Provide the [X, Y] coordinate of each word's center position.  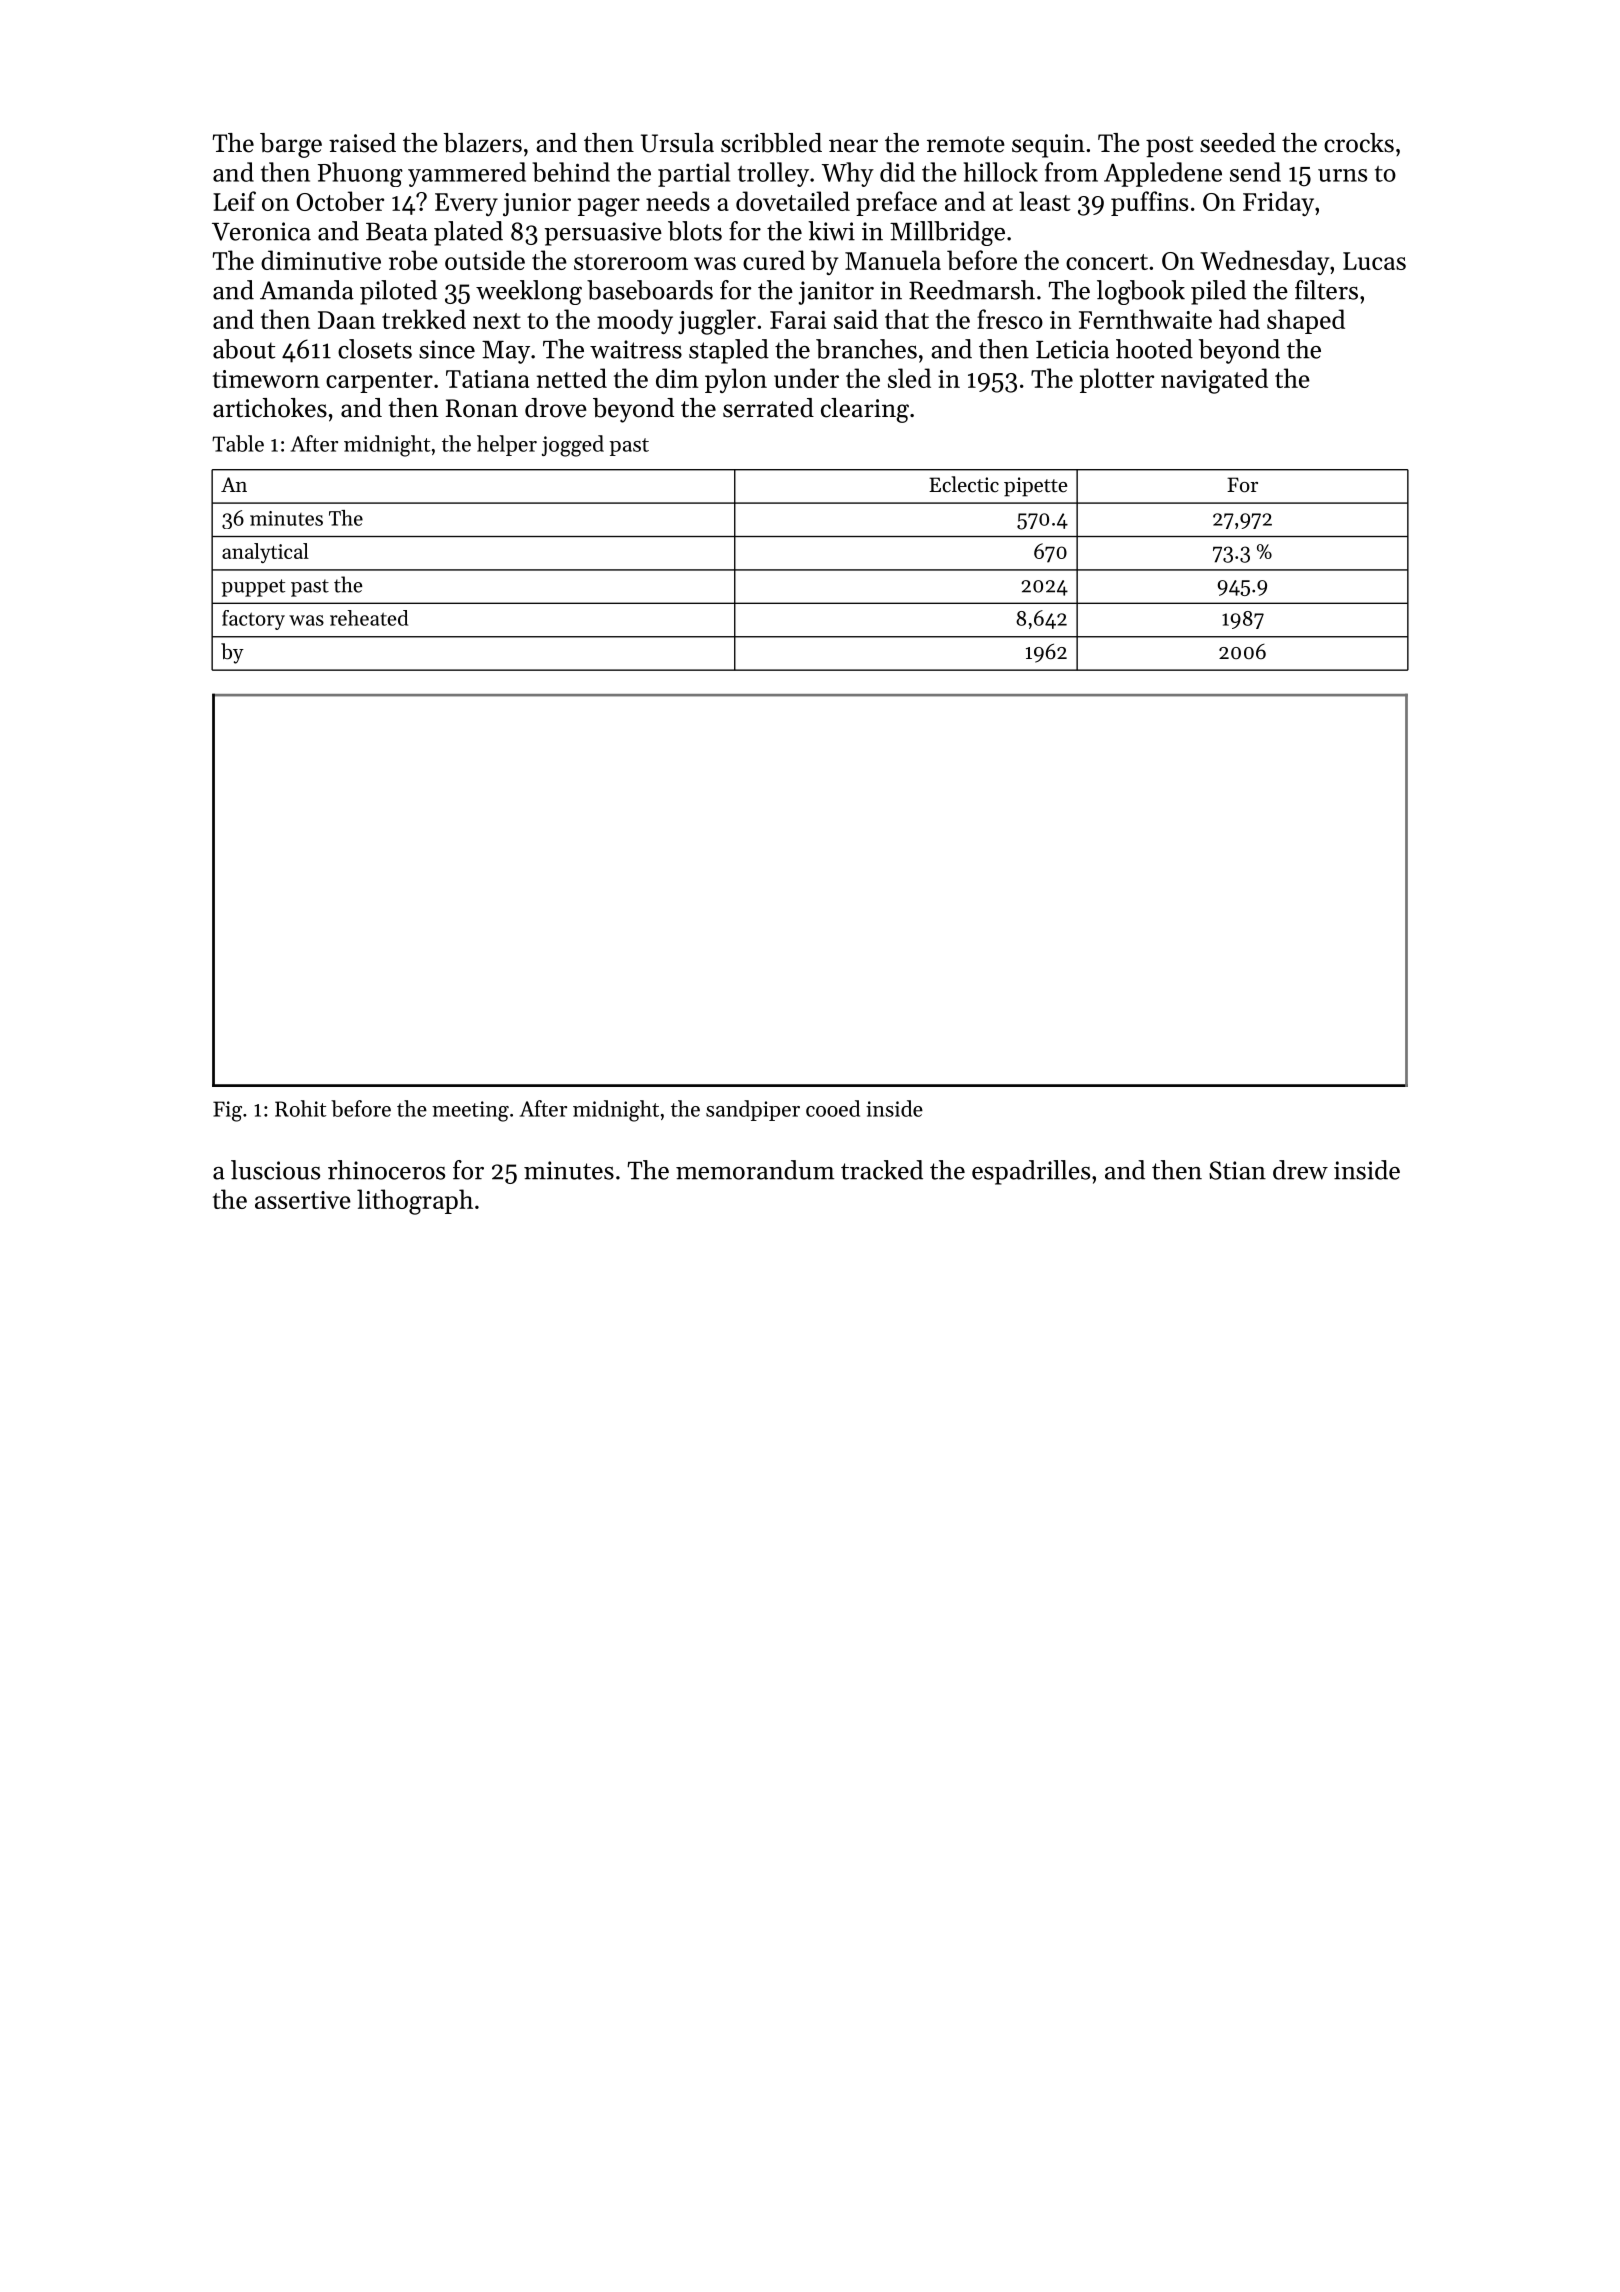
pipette [1036, 487]
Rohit [300, 1108]
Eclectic [964, 484]
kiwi [831, 231]
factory [253, 620]
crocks [1359, 143]
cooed [833, 1108]
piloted [398, 292]
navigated [1214, 381]
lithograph [415, 1202]
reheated [369, 618]
